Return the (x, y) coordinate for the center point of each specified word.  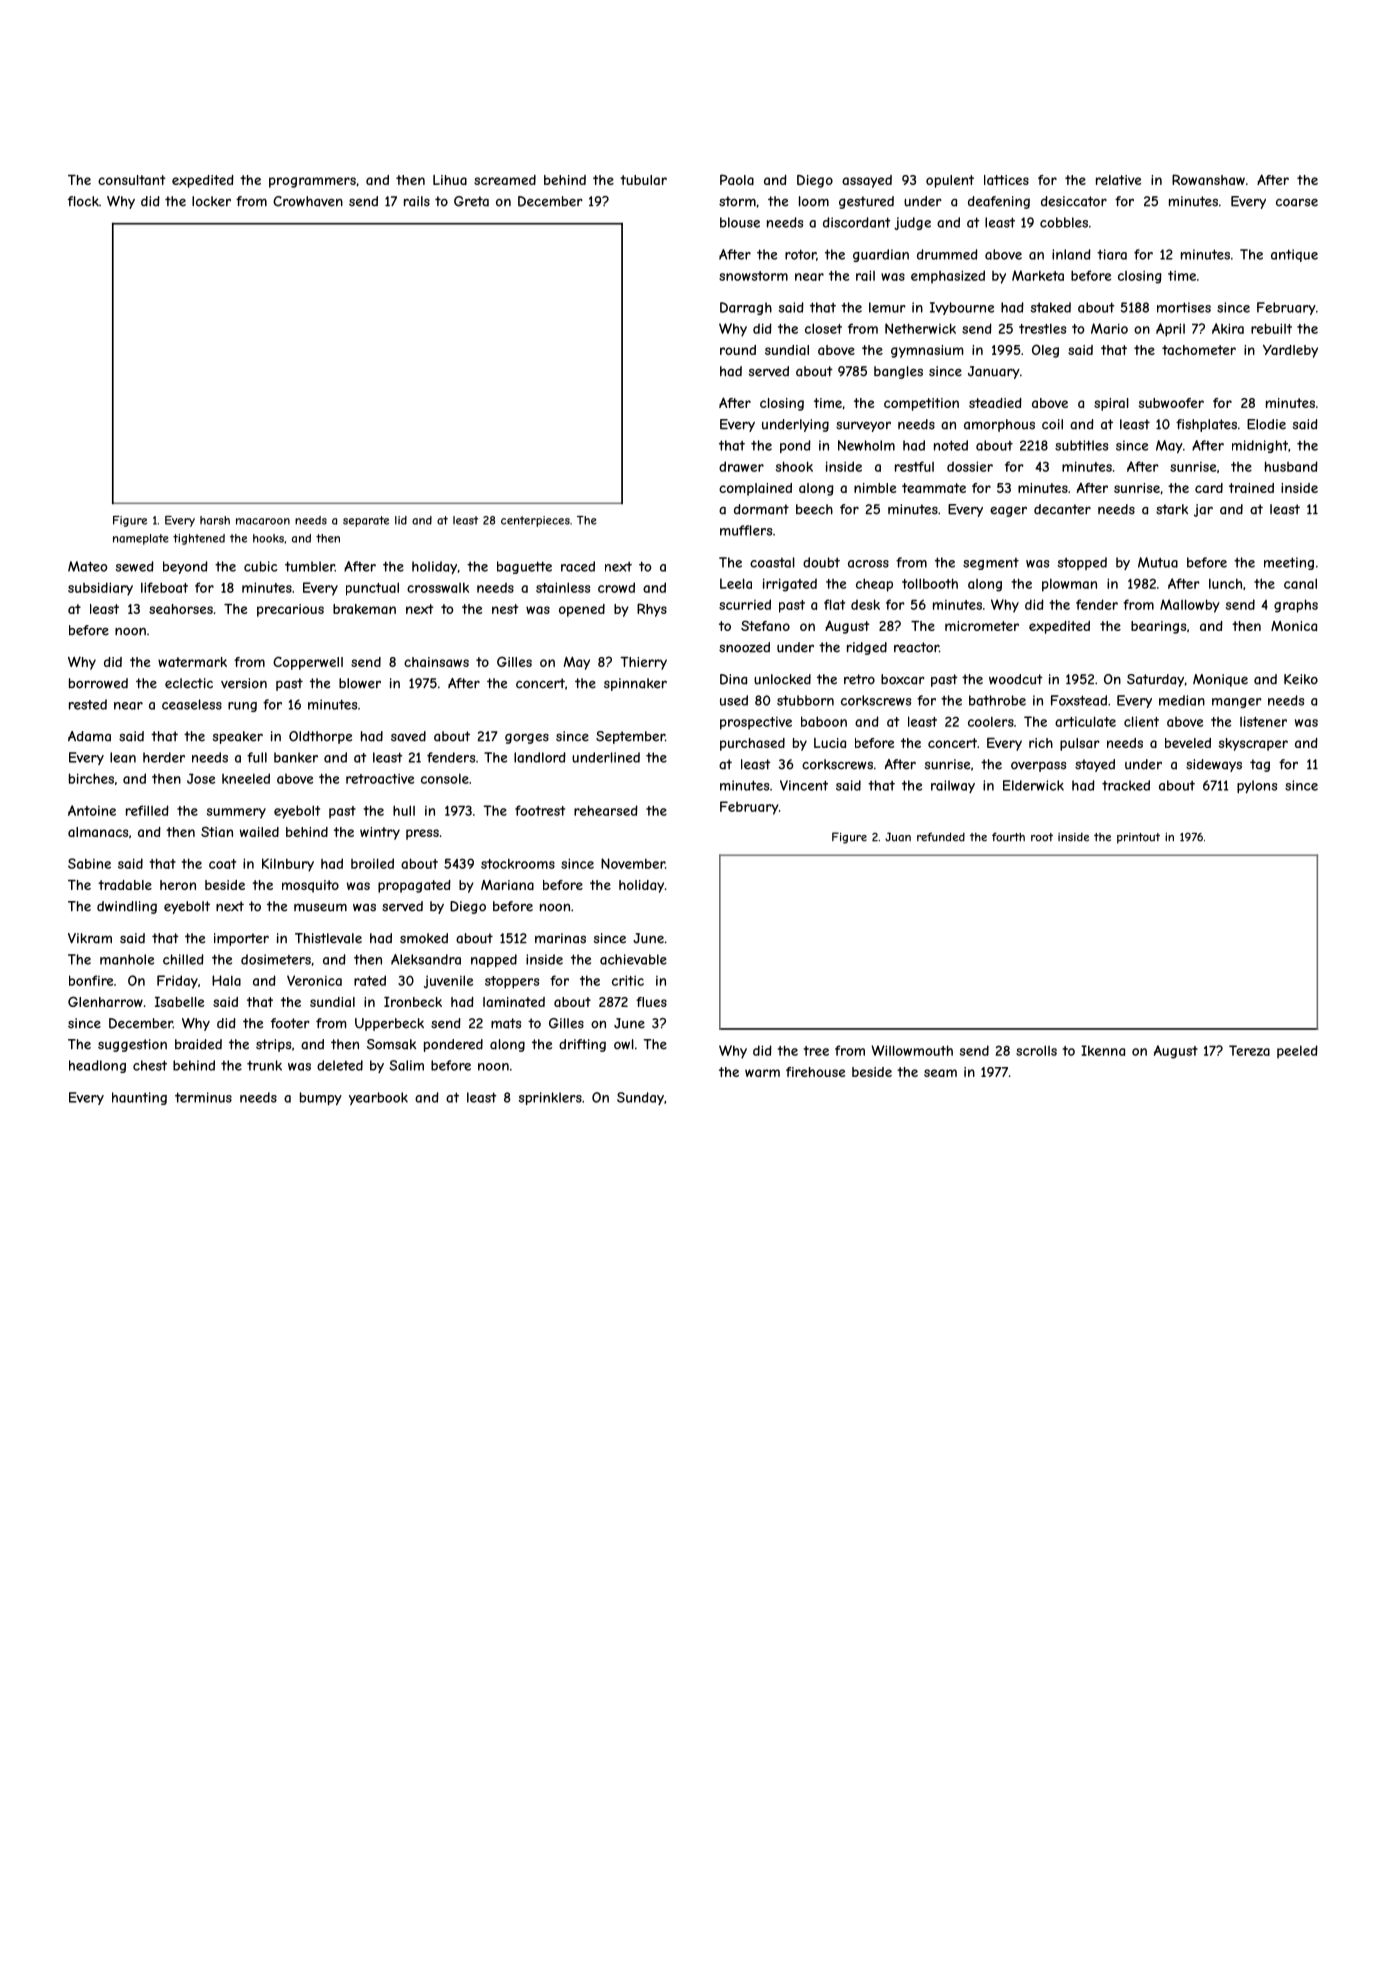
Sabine (89, 863)
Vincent (804, 785)
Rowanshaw (1208, 179)
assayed (867, 181)
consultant (131, 180)
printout (1138, 838)
